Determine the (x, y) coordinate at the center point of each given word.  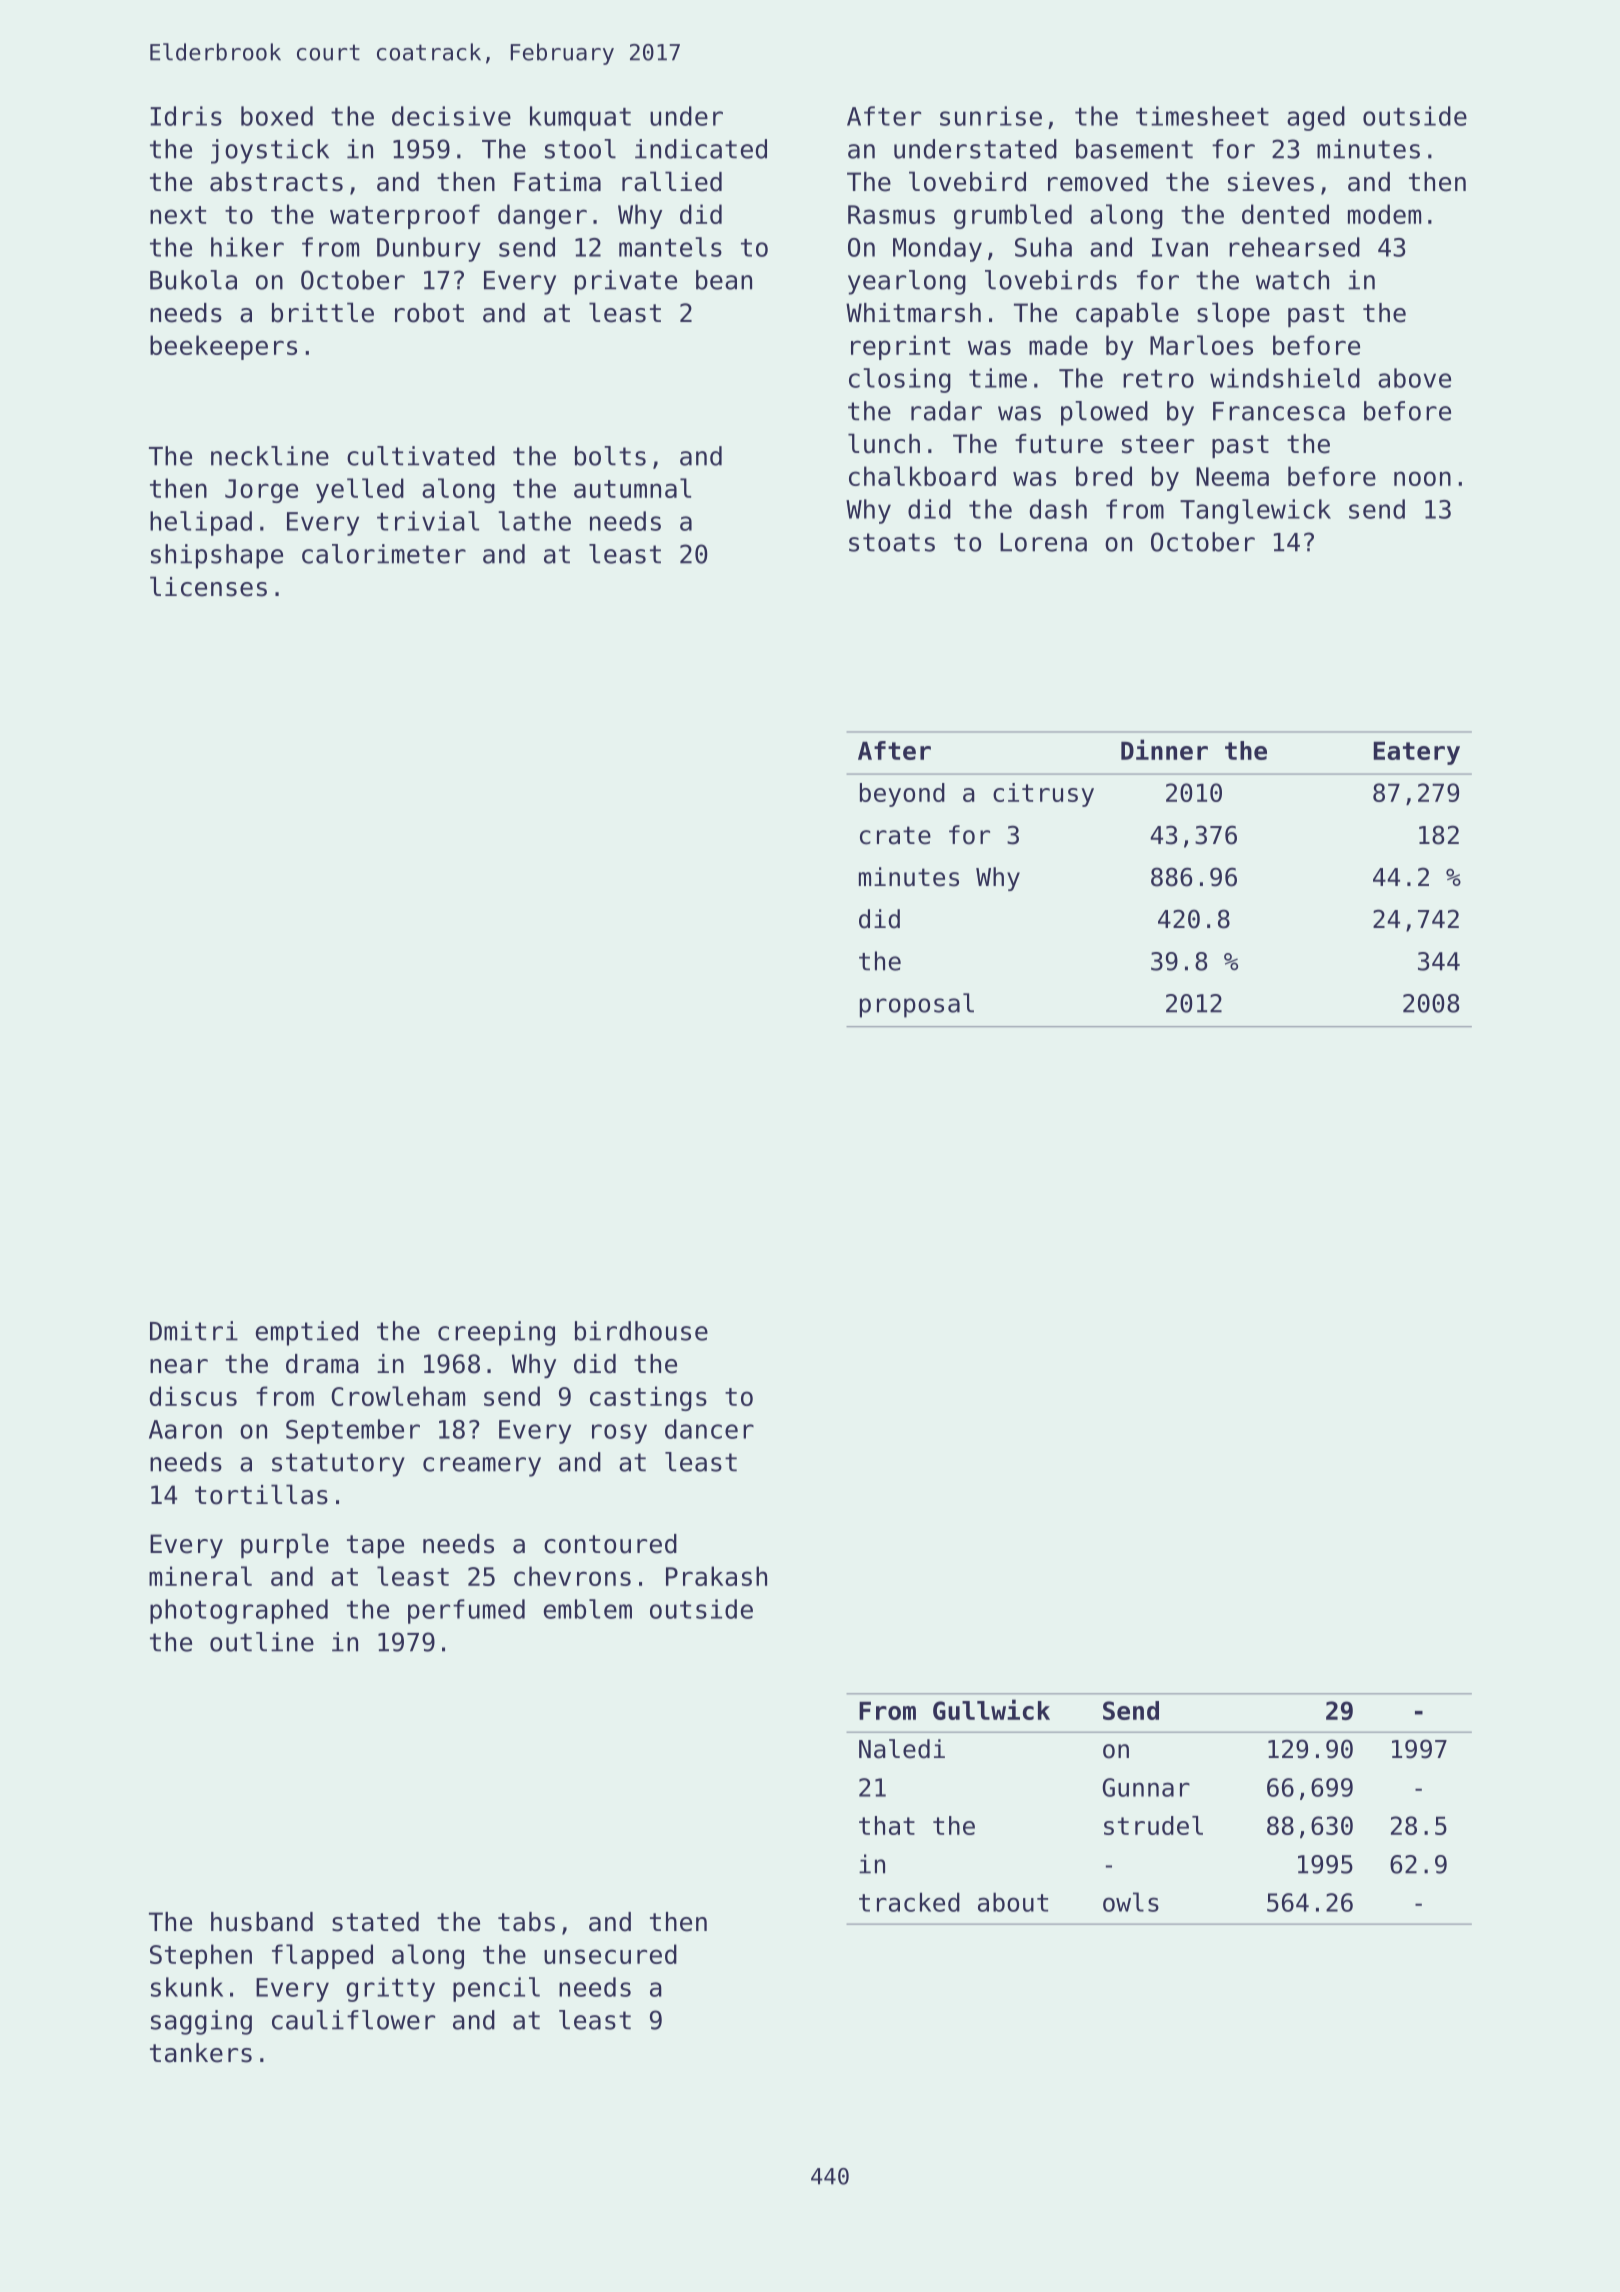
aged (1316, 118)
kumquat (580, 118)
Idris (186, 116)
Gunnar (1146, 1787)
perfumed (466, 1611)
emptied (307, 1333)
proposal (917, 1005)
